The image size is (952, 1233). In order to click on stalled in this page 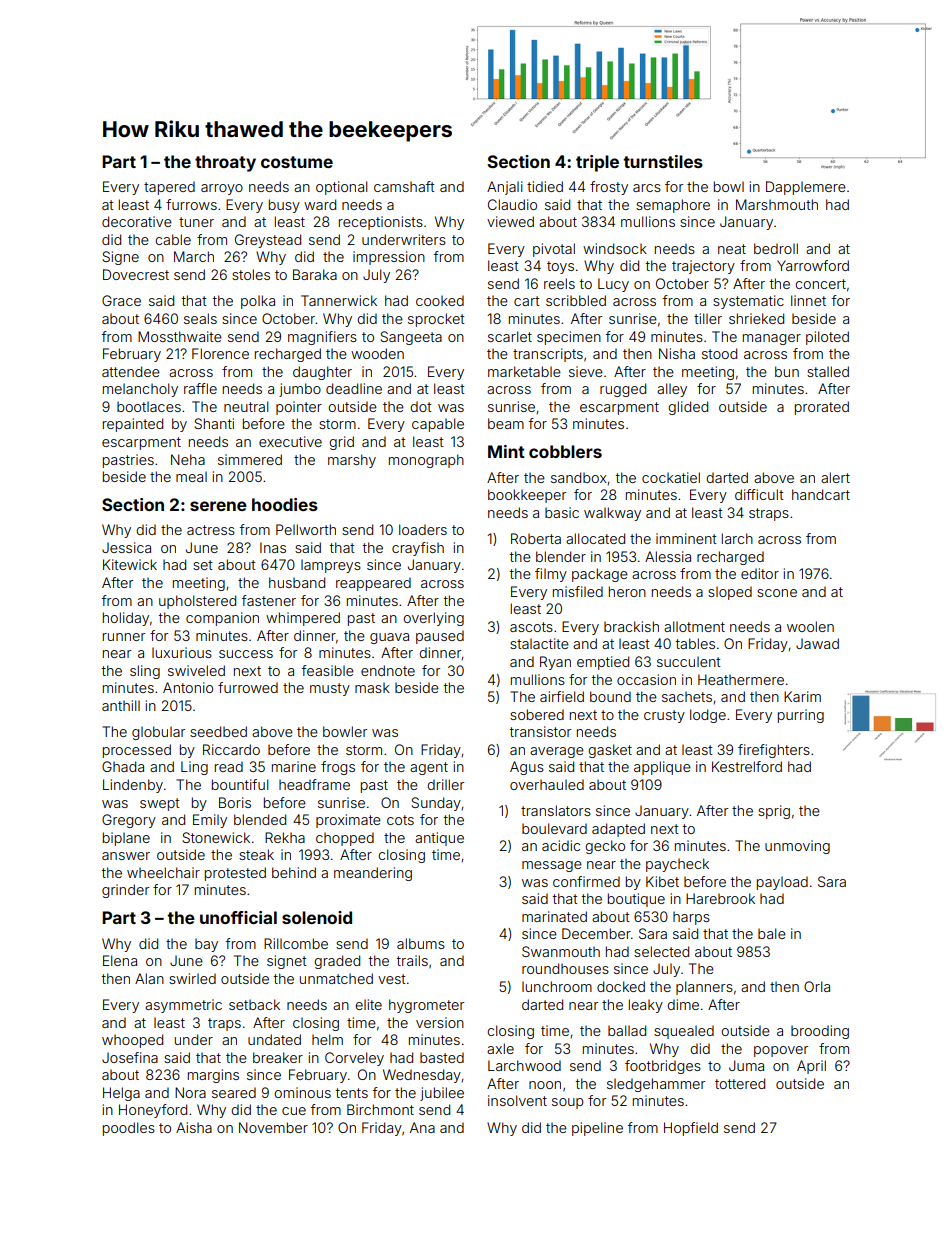, I will do `click(828, 371)`.
